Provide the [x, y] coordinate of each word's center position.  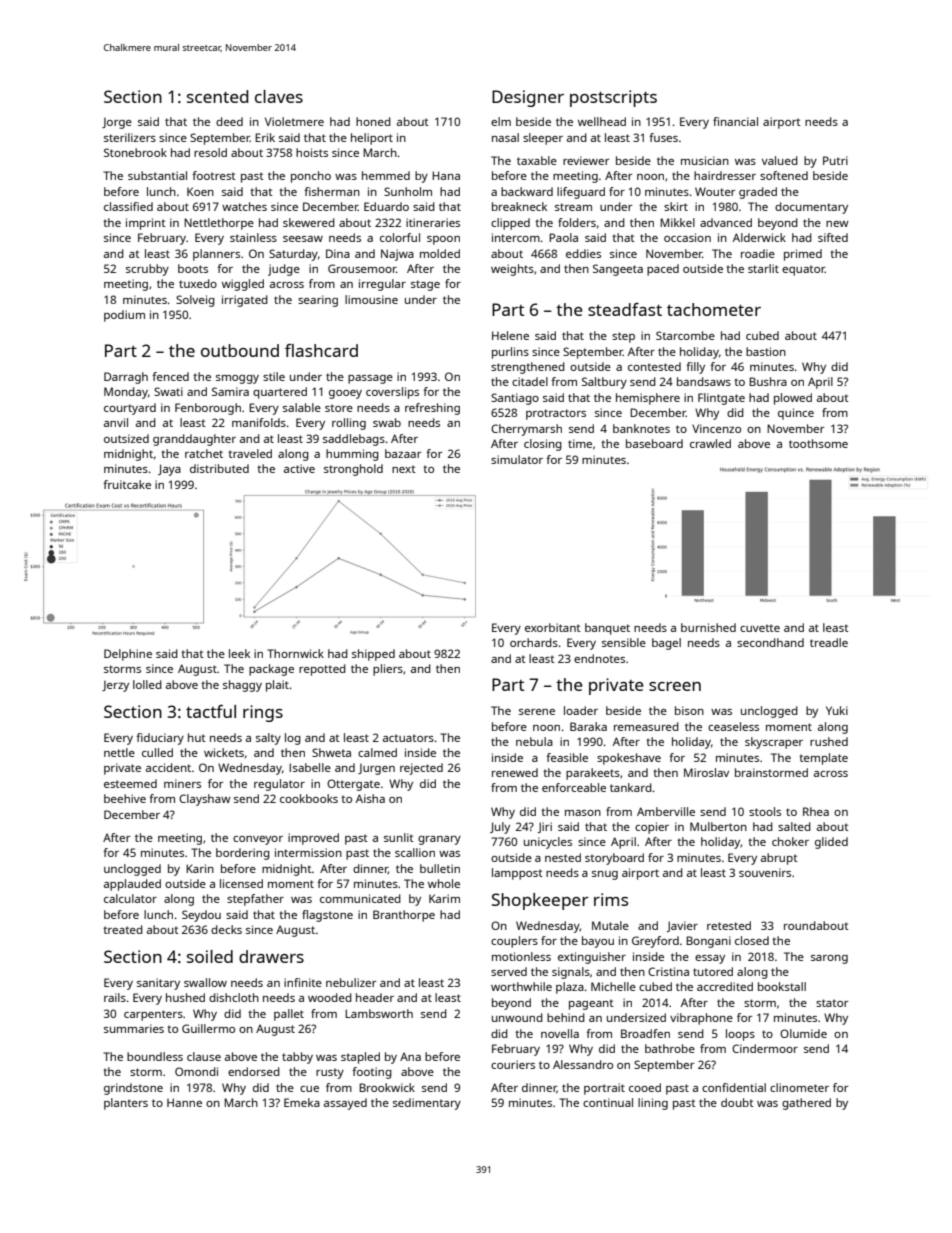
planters [126, 1104]
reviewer [586, 160]
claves [279, 96]
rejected [421, 769]
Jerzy [115, 686]
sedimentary [427, 1104]
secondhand [770, 642]
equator [803, 270]
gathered [806, 1104]
